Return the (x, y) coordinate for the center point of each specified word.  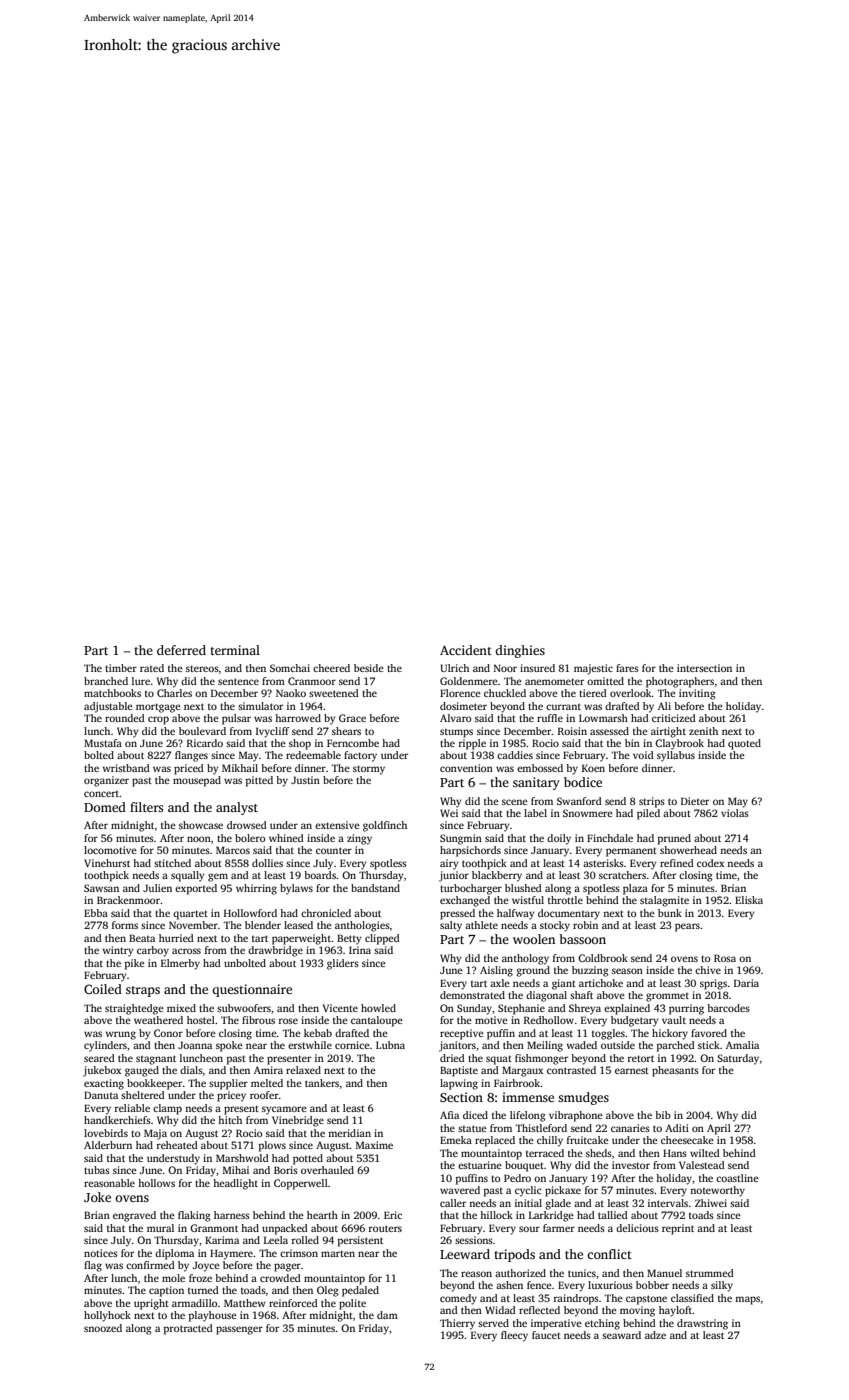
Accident (466, 650)
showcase (201, 825)
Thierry (457, 1324)
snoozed (103, 1328)
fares (627, 668)
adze (655, 1335)
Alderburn (108, 1145)
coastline (737, 1178)
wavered (460, 1190)
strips (652, 802)
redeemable (313, 755)
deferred (181, 650)
